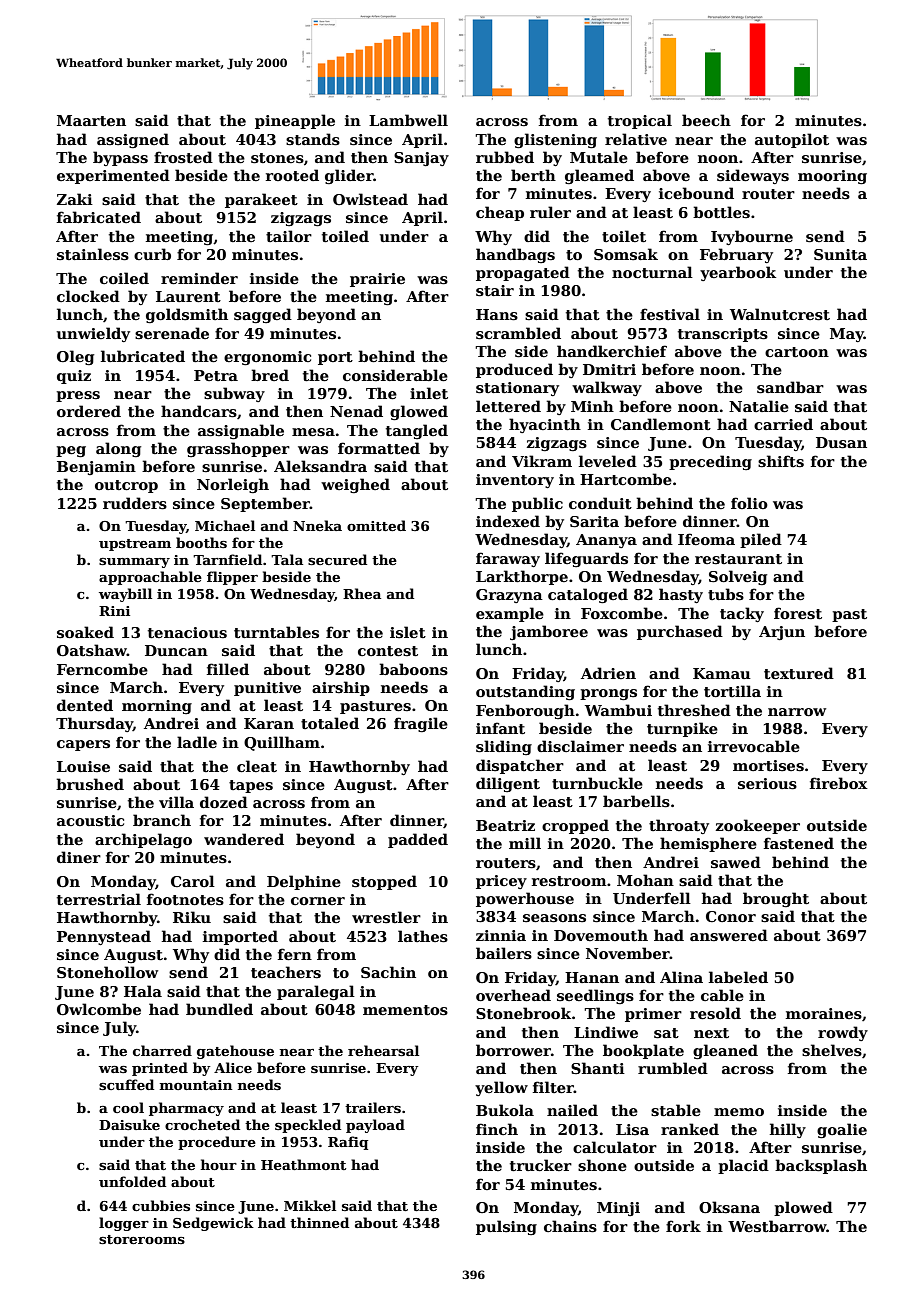 The image size is (924, 1308). Describe the element at coordinates (91, 120) in the page. I see `Maarten` at that location.
